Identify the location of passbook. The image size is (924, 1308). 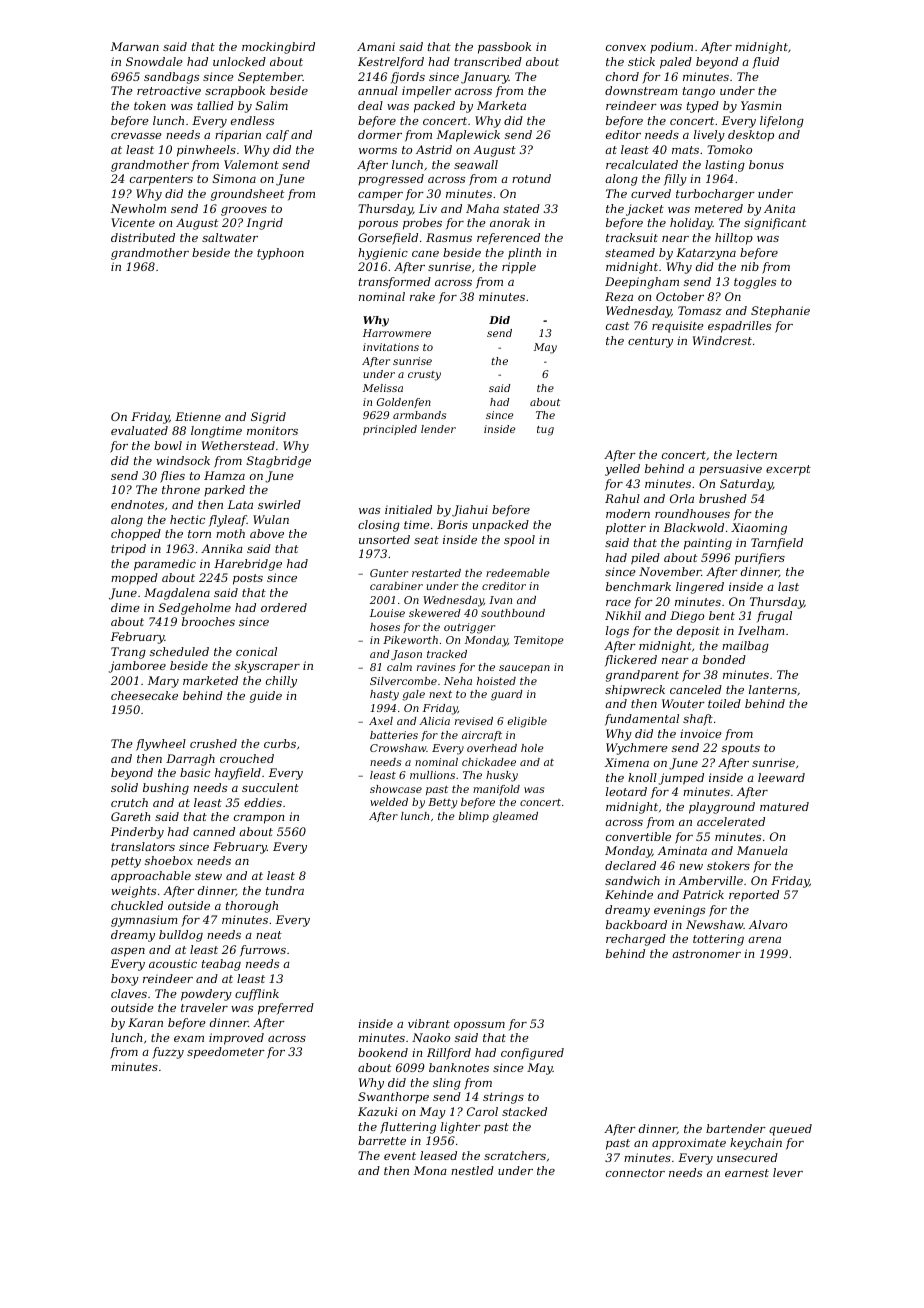
(504, 48).
